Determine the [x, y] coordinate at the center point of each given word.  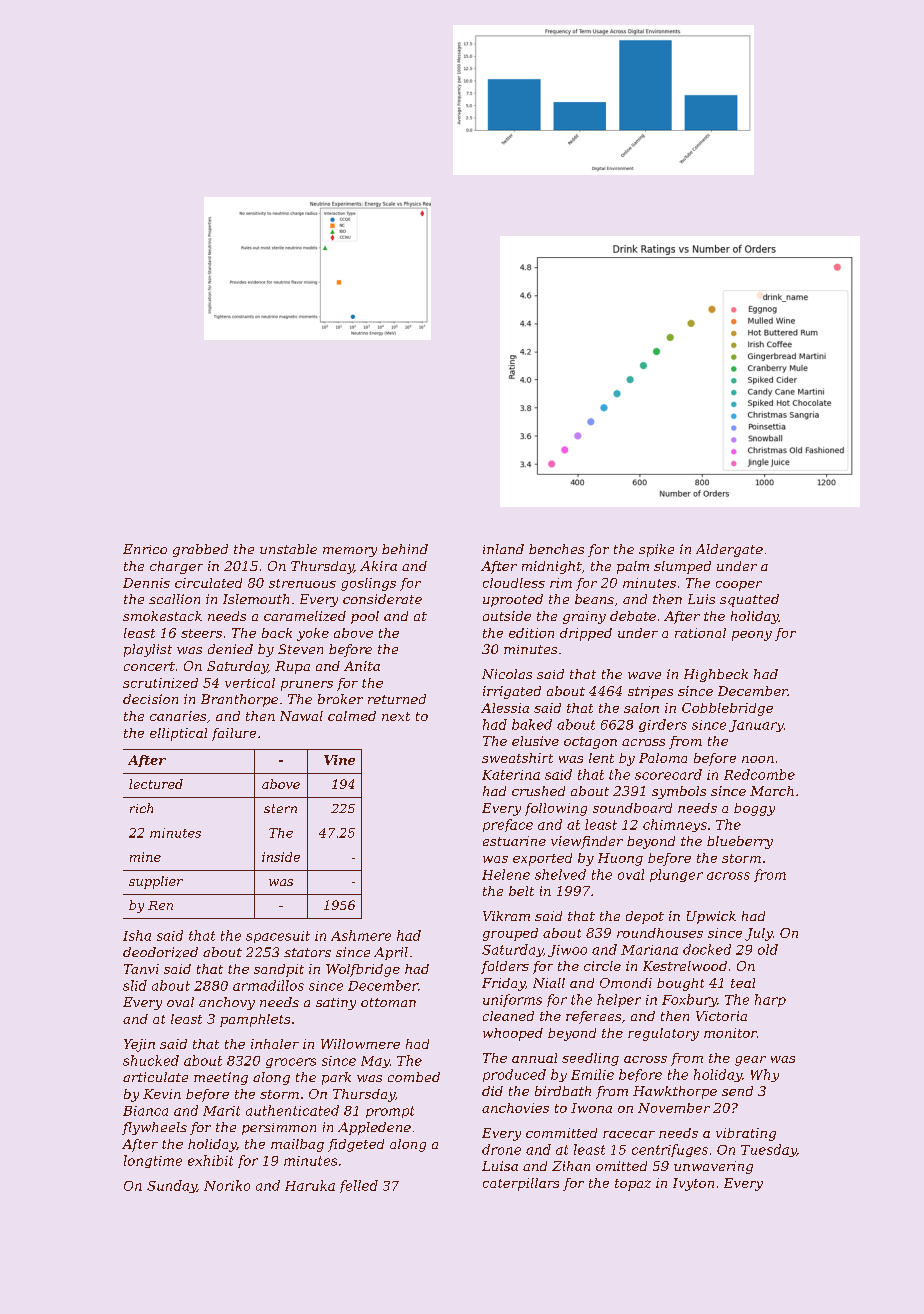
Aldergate [729, 550]
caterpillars [521, 1184]
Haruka [310, 1185]
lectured [156, 784]
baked [532, 724]
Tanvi [141, 969]
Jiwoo [567, 951]
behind [405, 549]
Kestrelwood [685, 966]
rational [700, 633]
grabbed [200, 550]
